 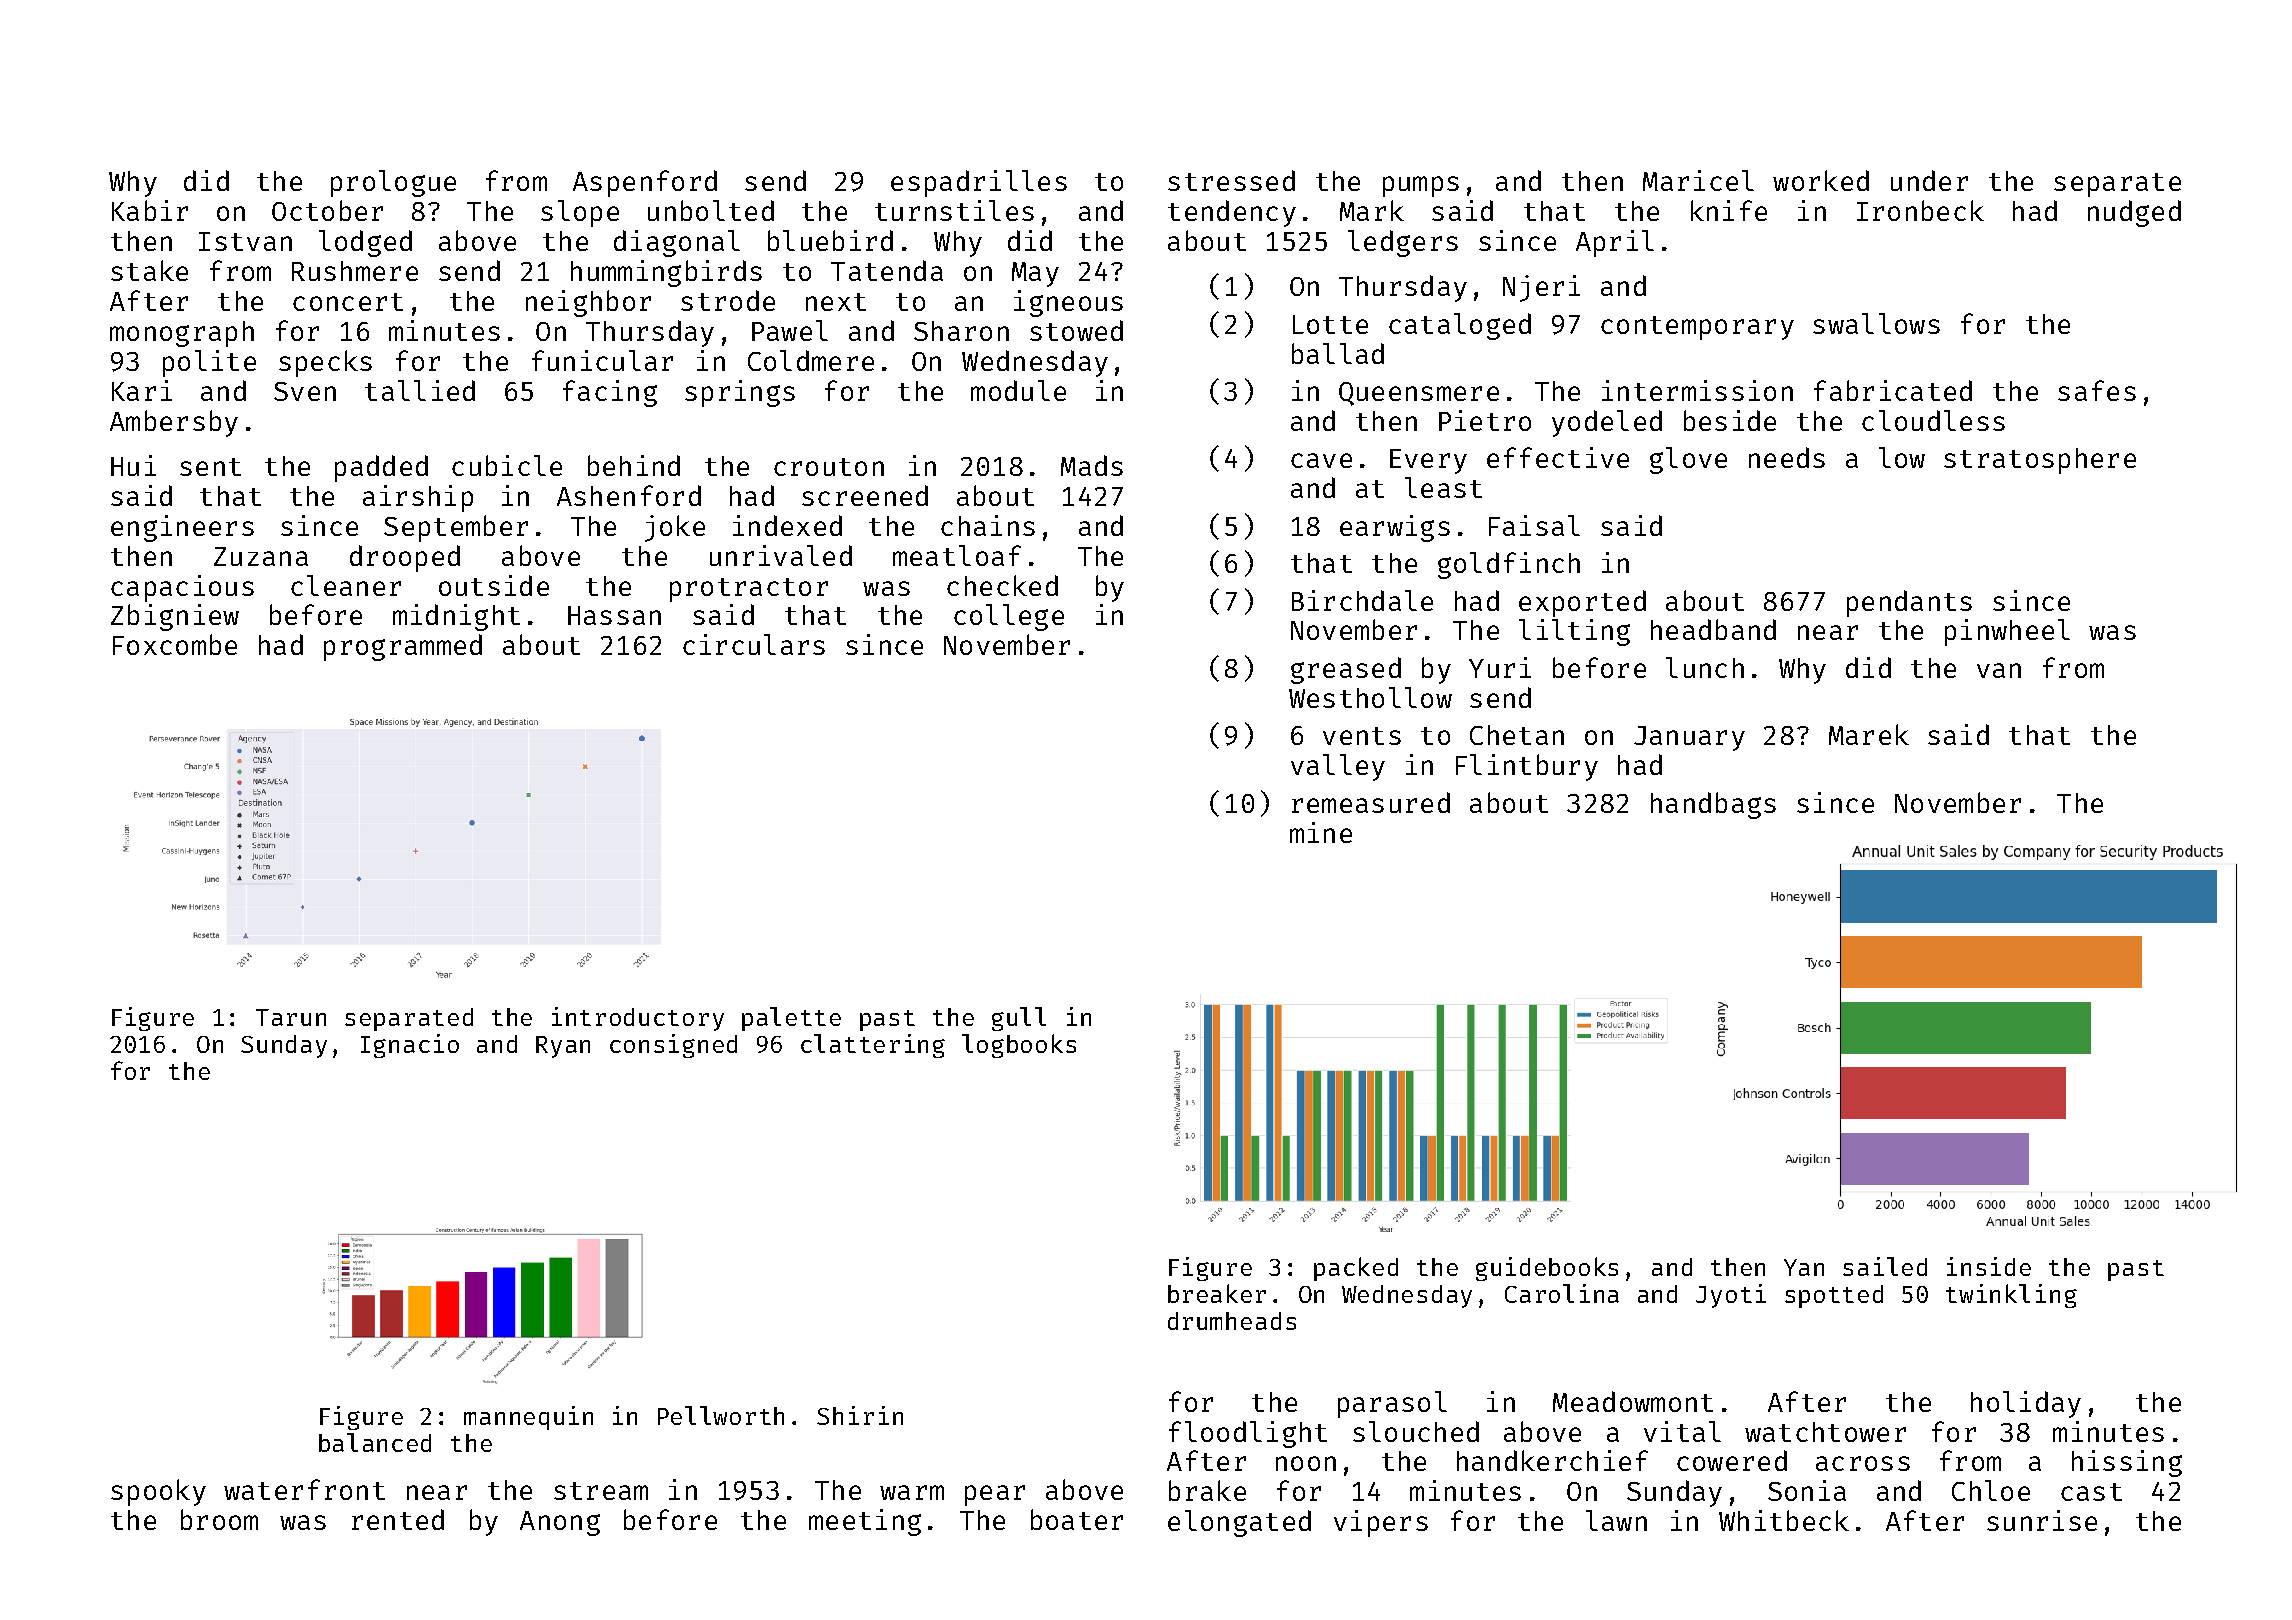 What do you see at coordinates (2042, 1520) in the screenshot?
I see `sunrise` at bounding box center [2042, 1520].
